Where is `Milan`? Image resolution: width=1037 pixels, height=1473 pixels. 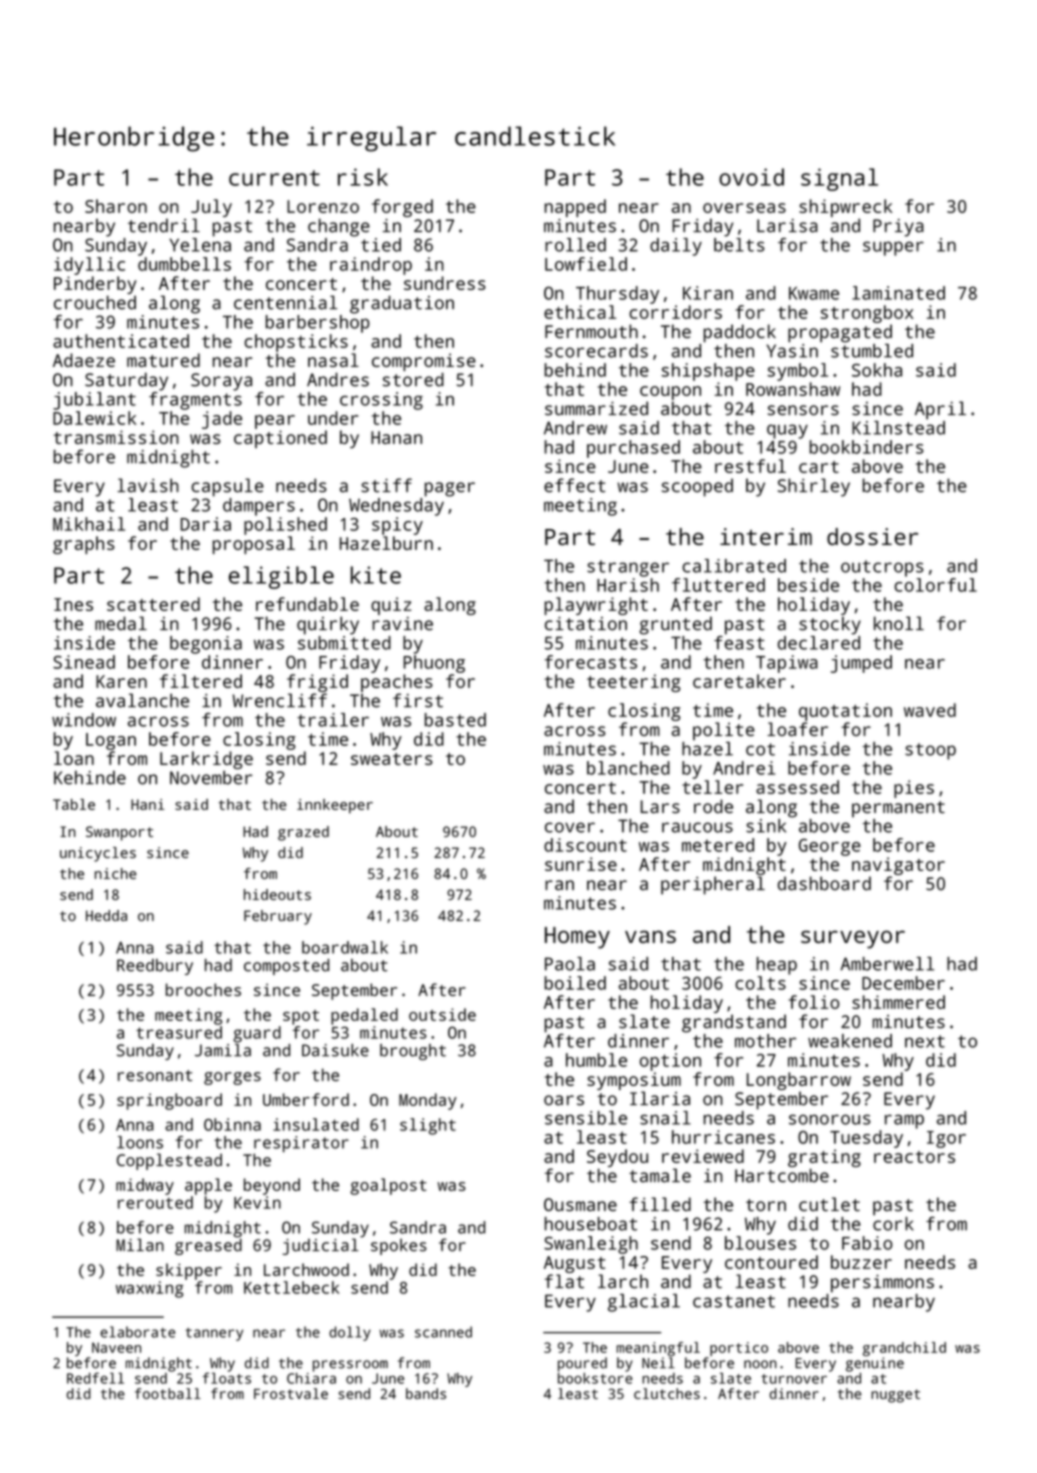 Milan is located at coordinates (140, 1245).
